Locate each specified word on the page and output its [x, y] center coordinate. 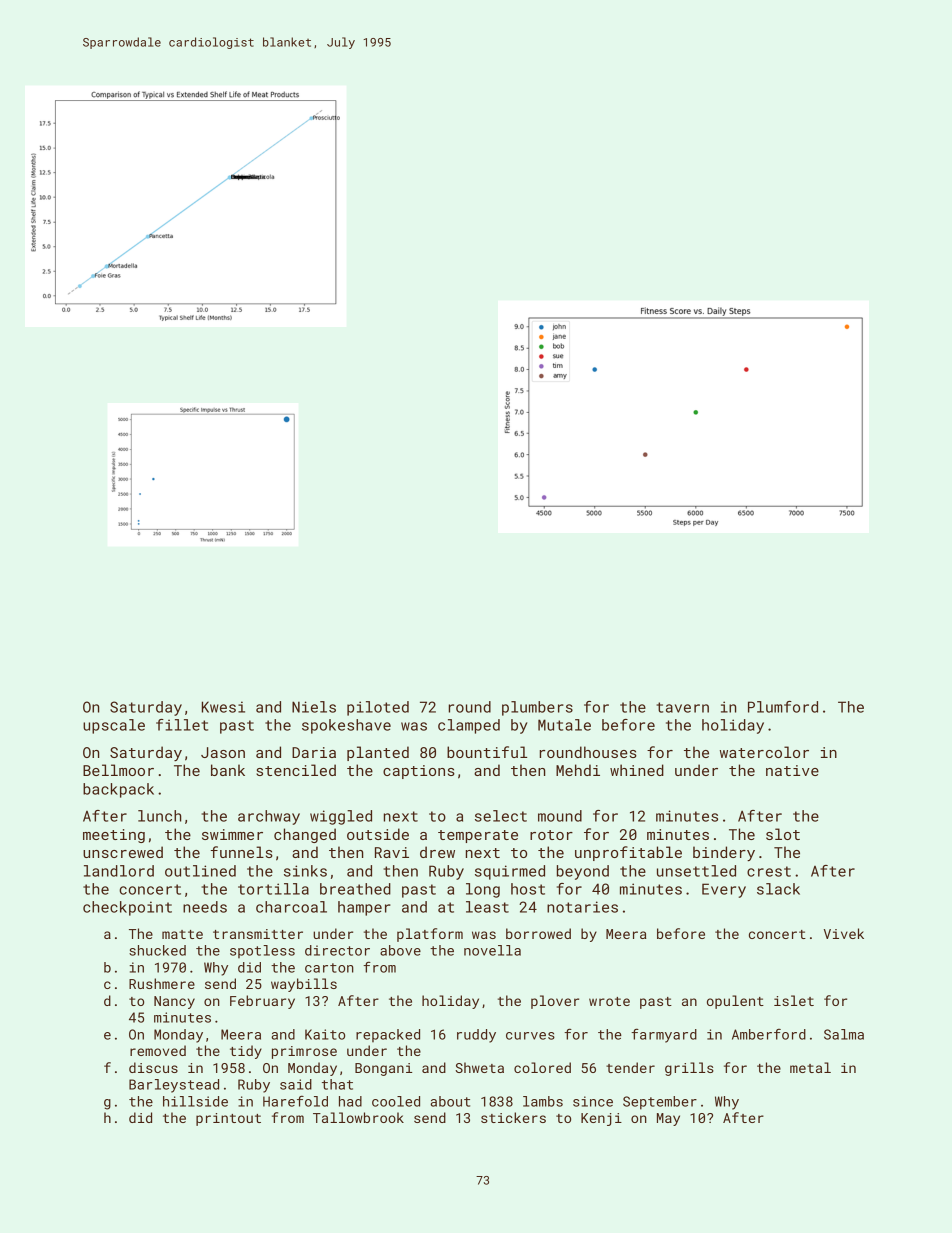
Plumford [783, 707]
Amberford [769, 1034]
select [501, 816]
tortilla [273, 889]
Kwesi [223, 707]
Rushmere [162, 983]
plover [555, 1002]
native [792, 770]
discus [153, 1067]
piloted [378, 708]
